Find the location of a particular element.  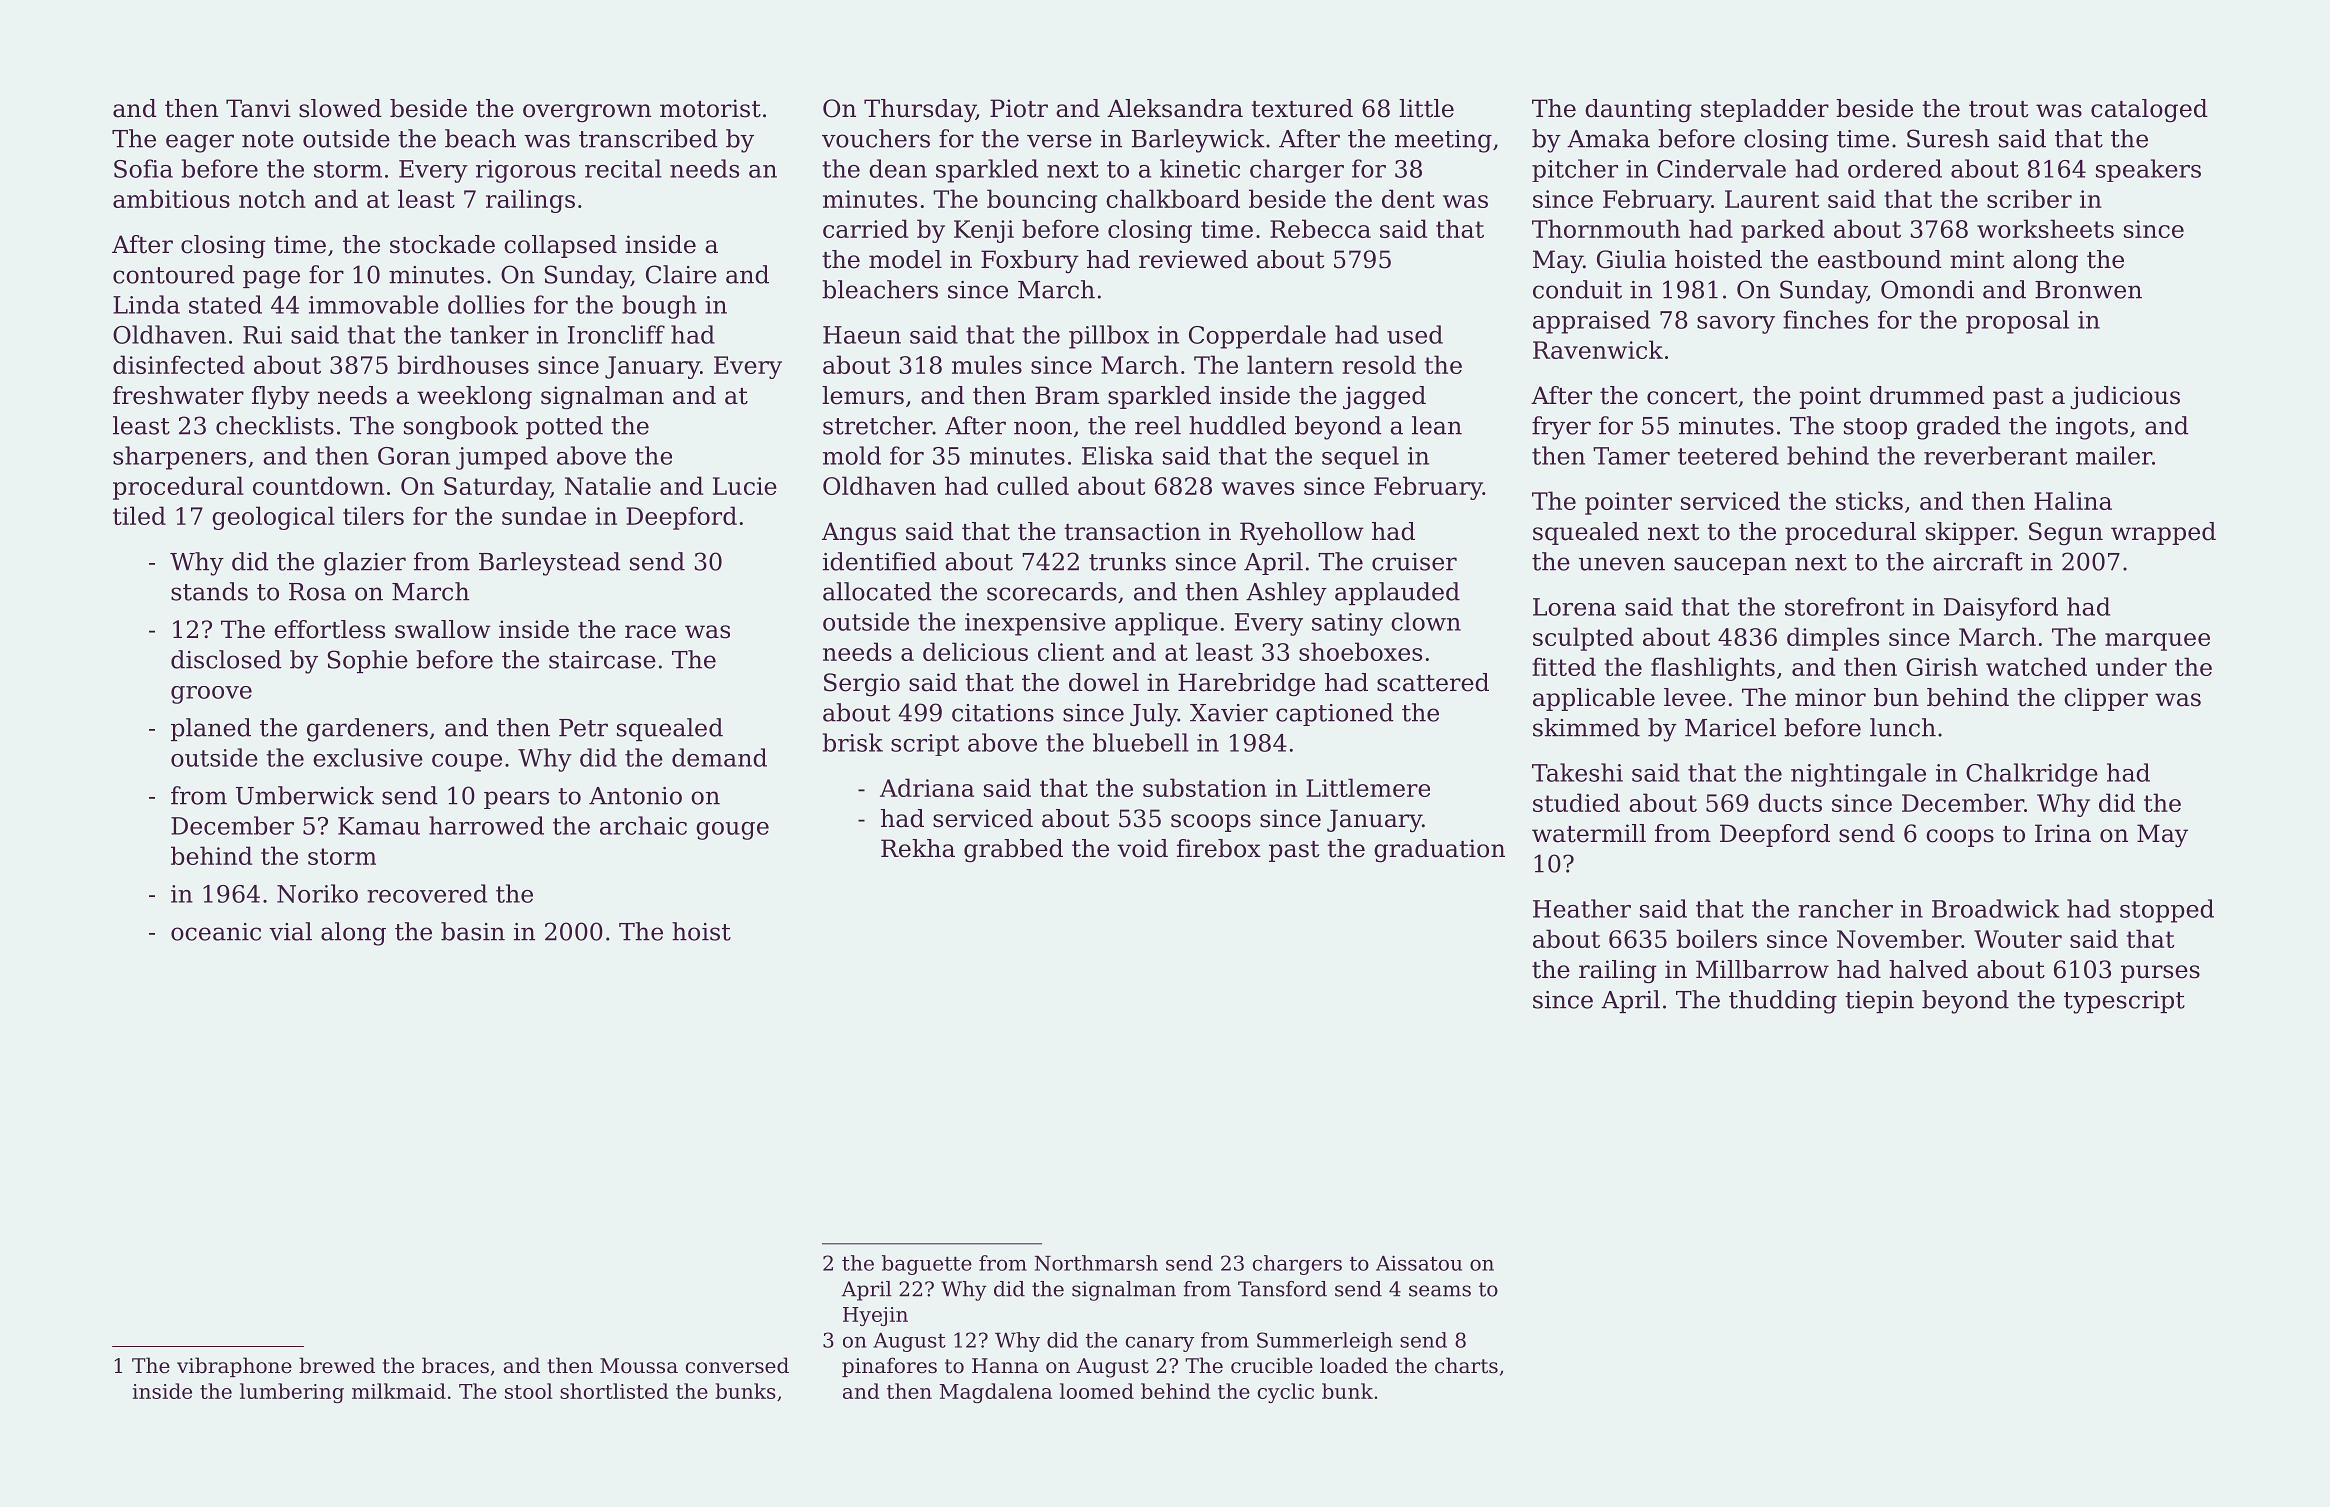

stepladder is located at coordinates (1765, 110).
